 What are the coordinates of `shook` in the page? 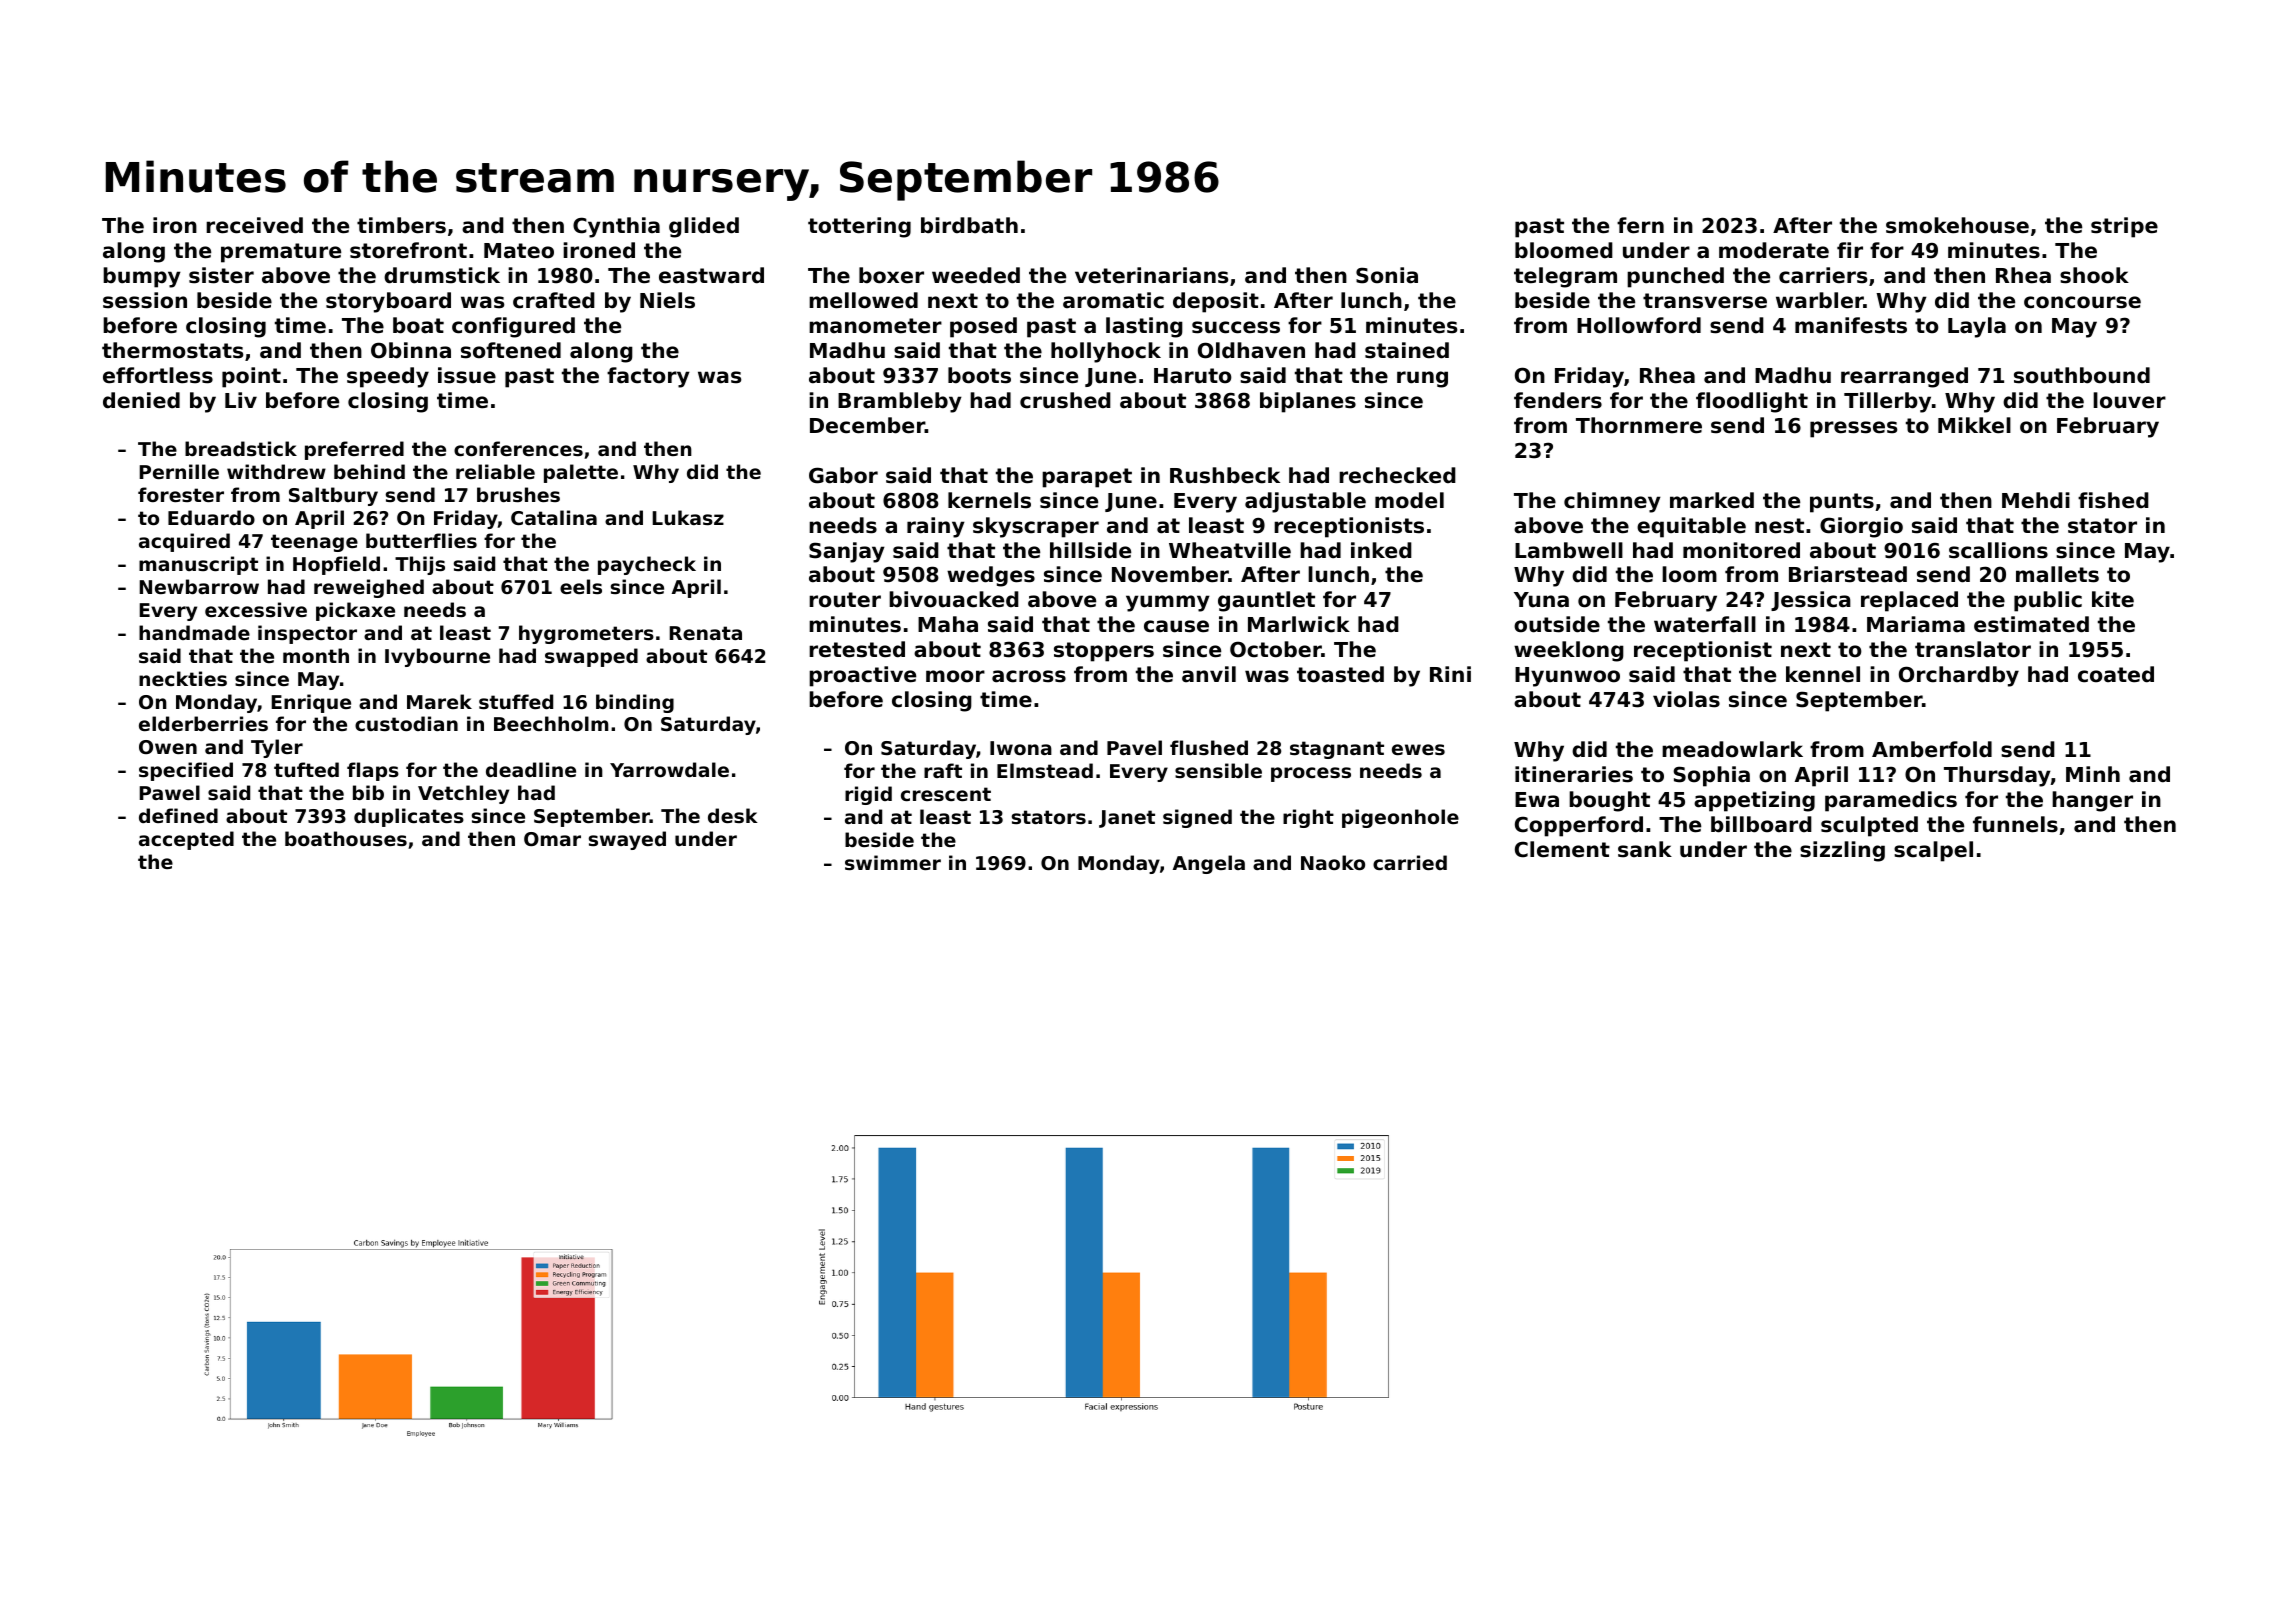 It's located at (2094, 275).
